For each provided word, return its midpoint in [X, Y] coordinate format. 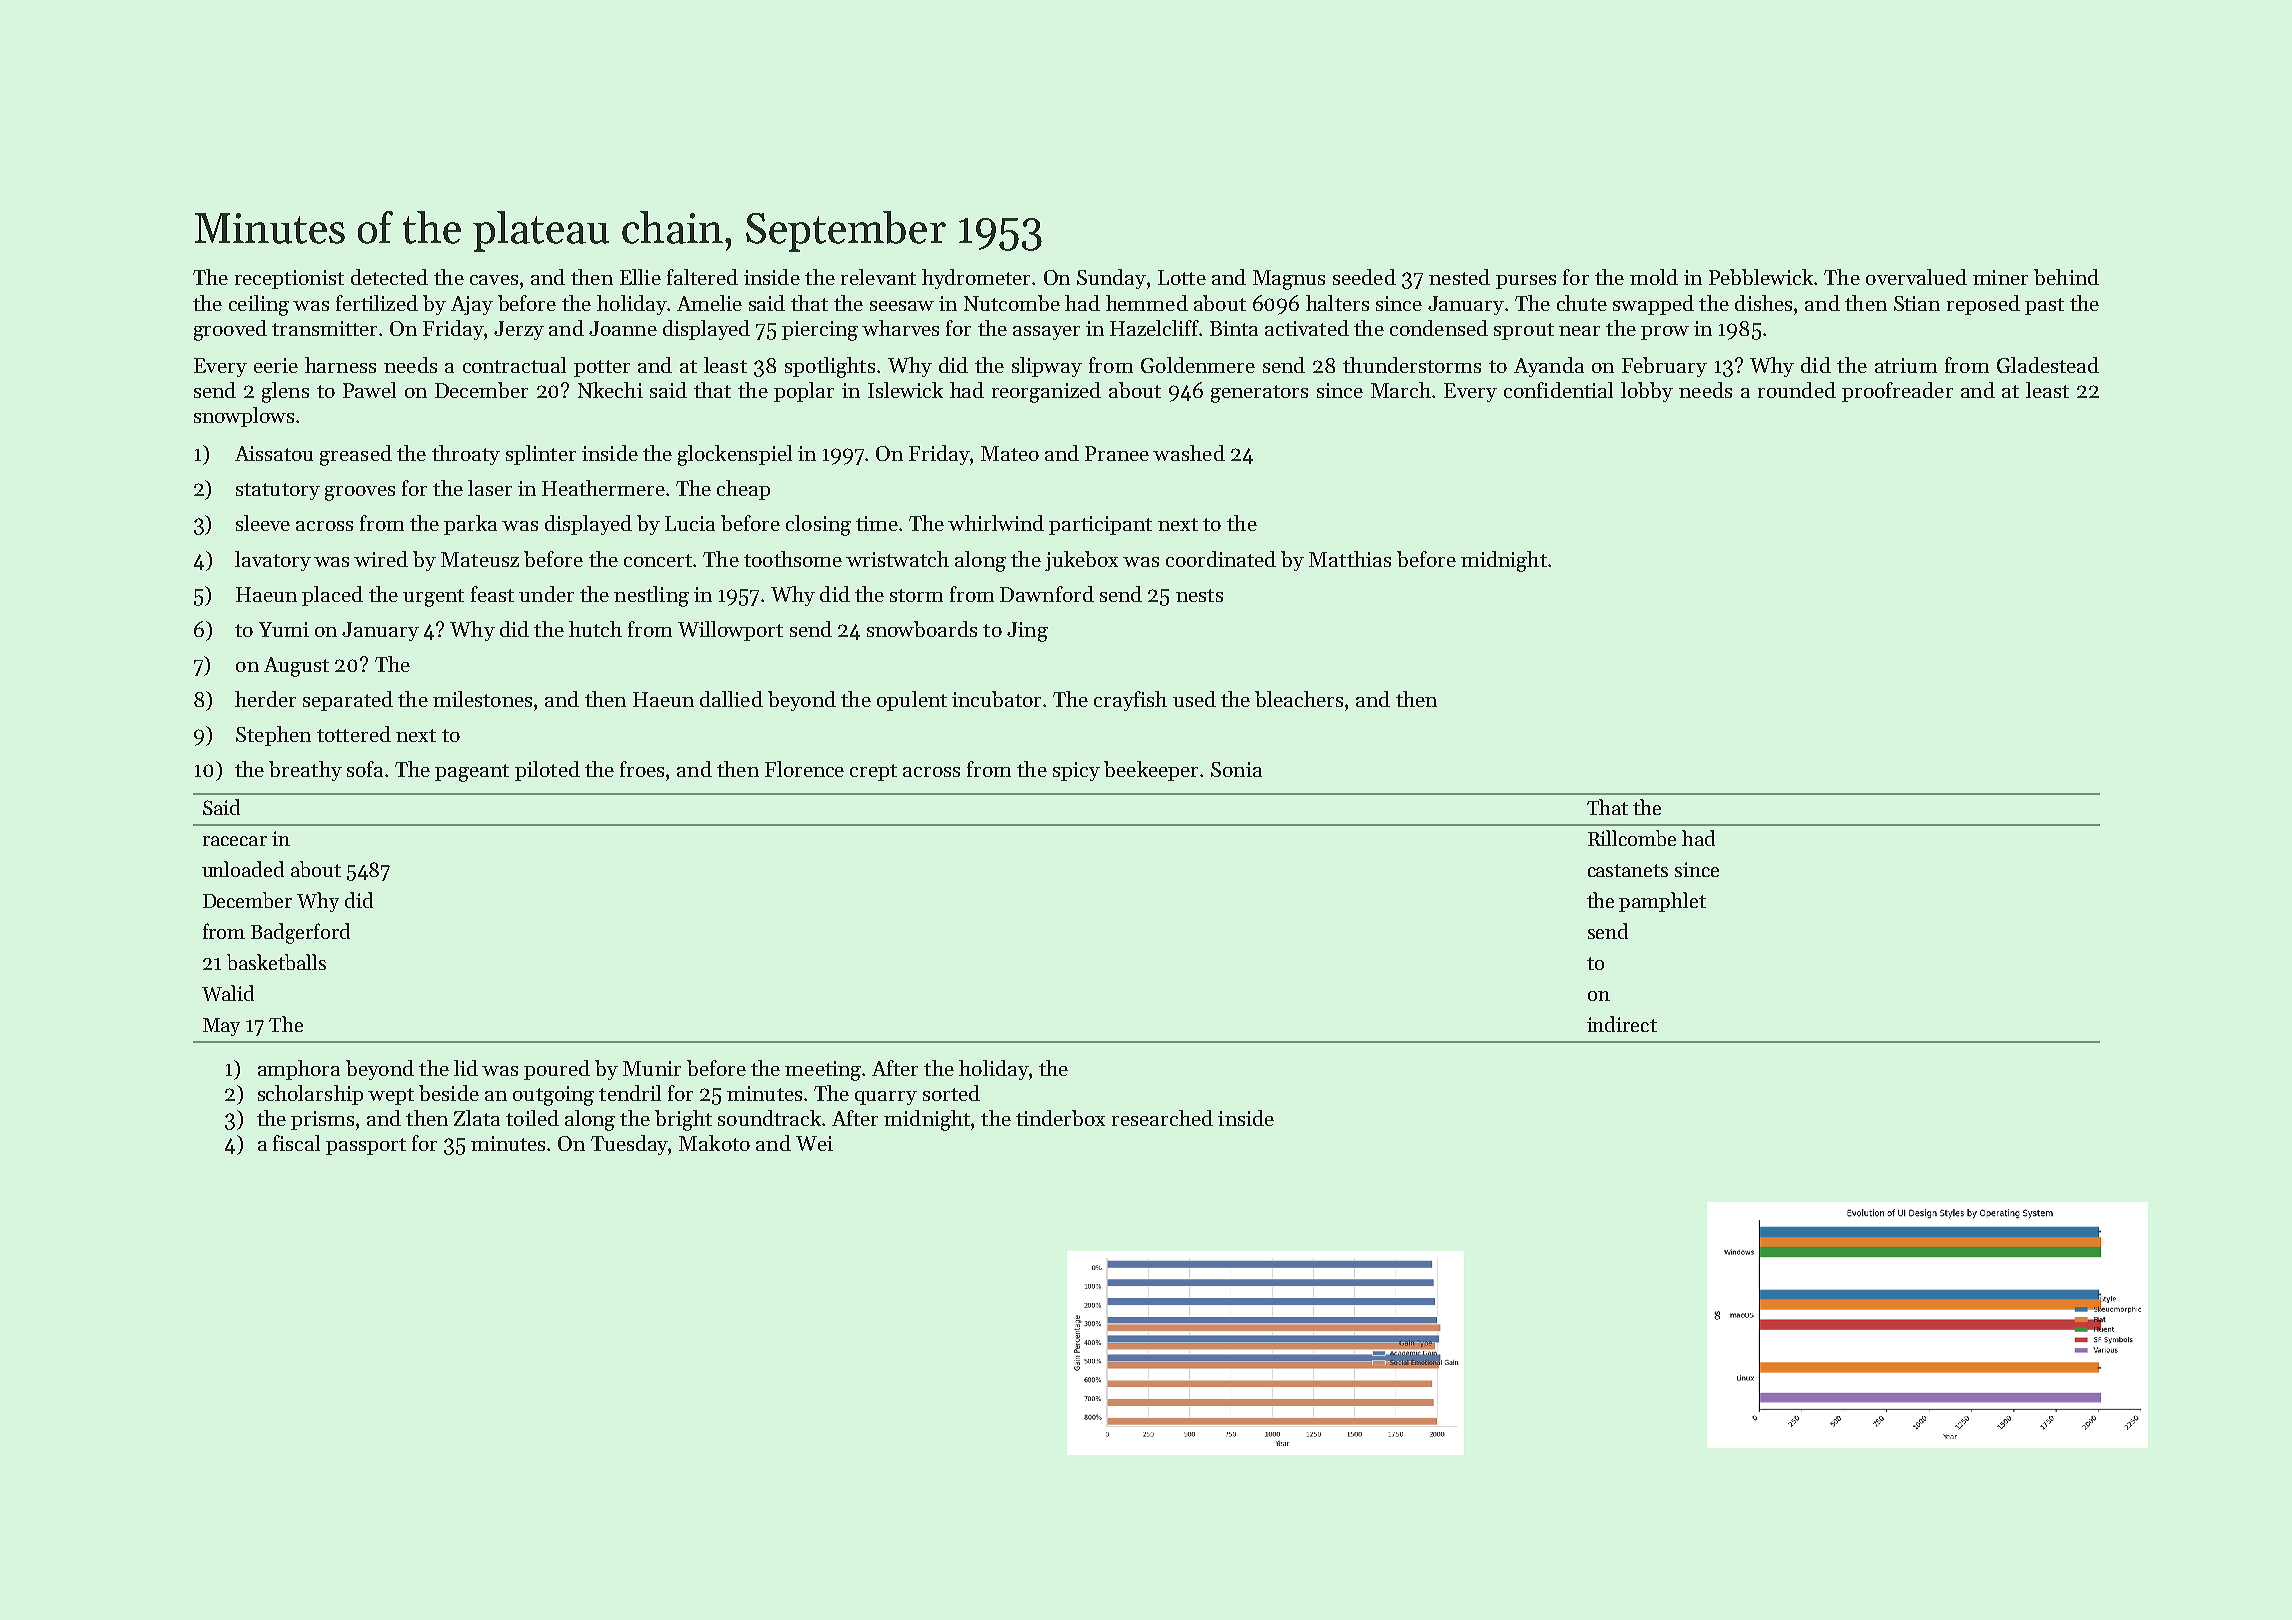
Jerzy [519, 330]
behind [2066, 277]
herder [265, 699]
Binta [1234, 328]
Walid [228, 993]
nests [1199, 595]
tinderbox [1060, 1118]
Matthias [1350, 559]
